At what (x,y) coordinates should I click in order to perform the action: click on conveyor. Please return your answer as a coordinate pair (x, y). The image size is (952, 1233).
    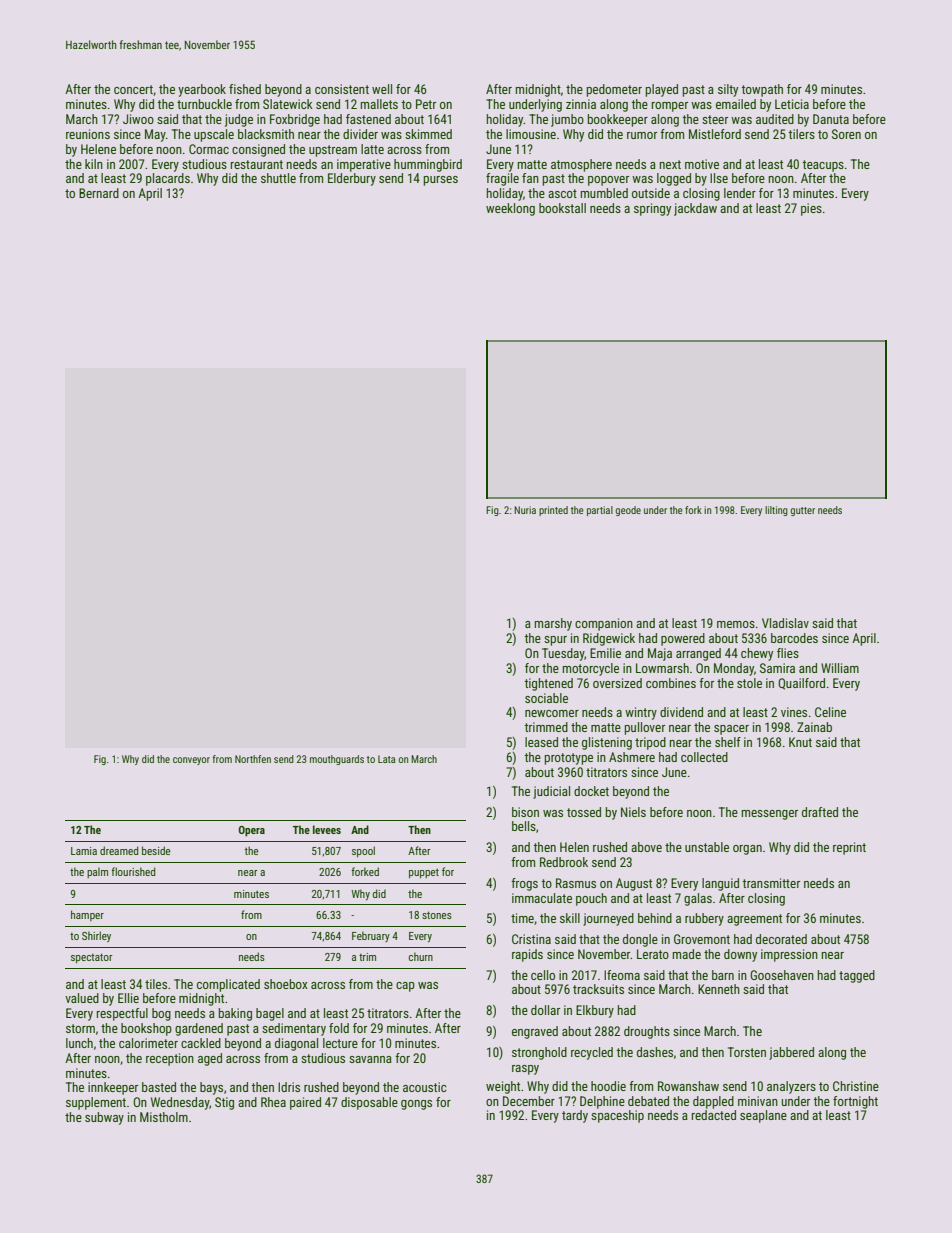
    Looking at the image, I should click on (191, 761).
